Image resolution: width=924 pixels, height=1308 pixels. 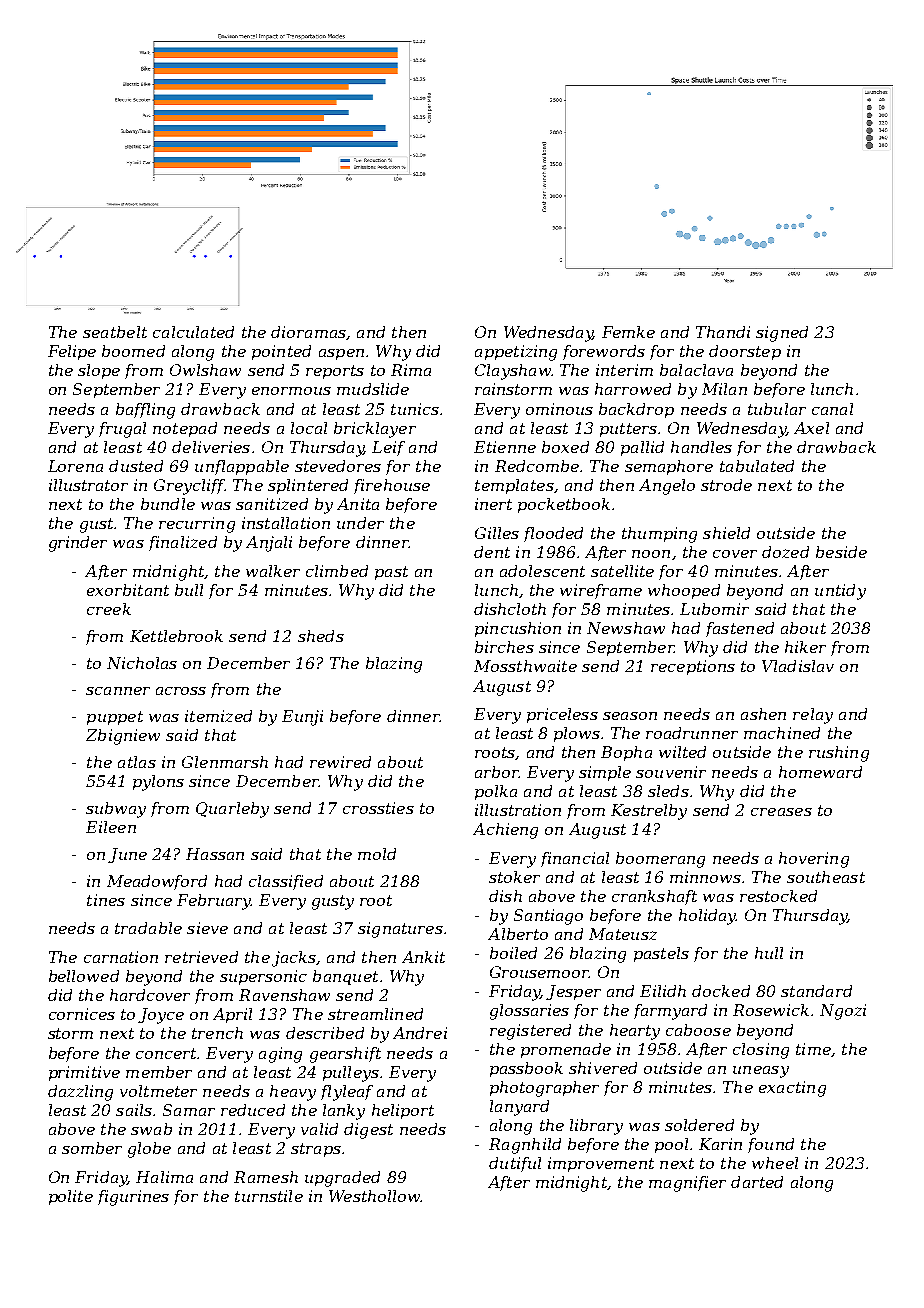 What do you see at coordinates (693, 667) in the screenshot?
I see `receptions` at bounding box center [693, 667].
